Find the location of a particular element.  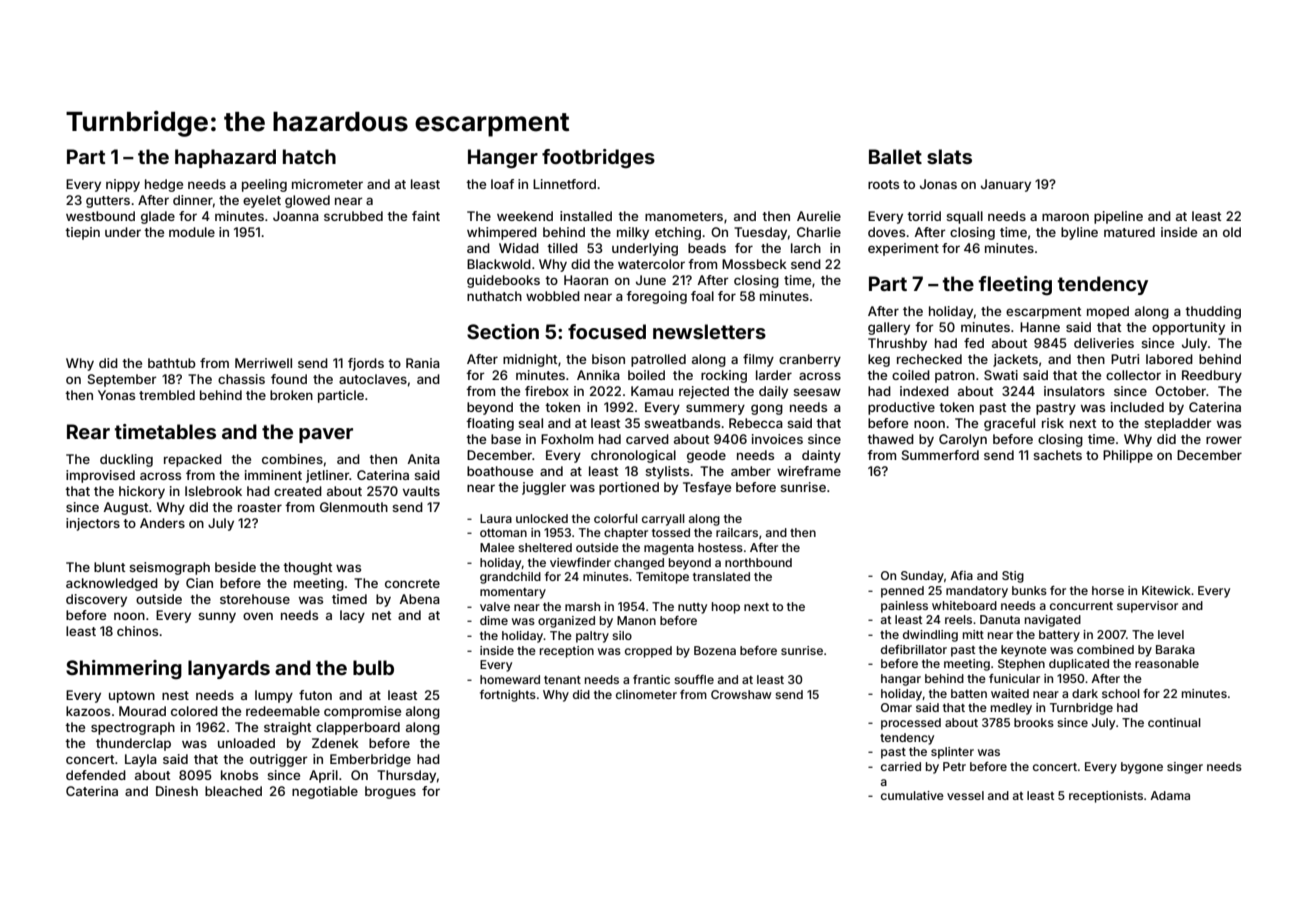

hoop is located at coordinates (726, 608).
